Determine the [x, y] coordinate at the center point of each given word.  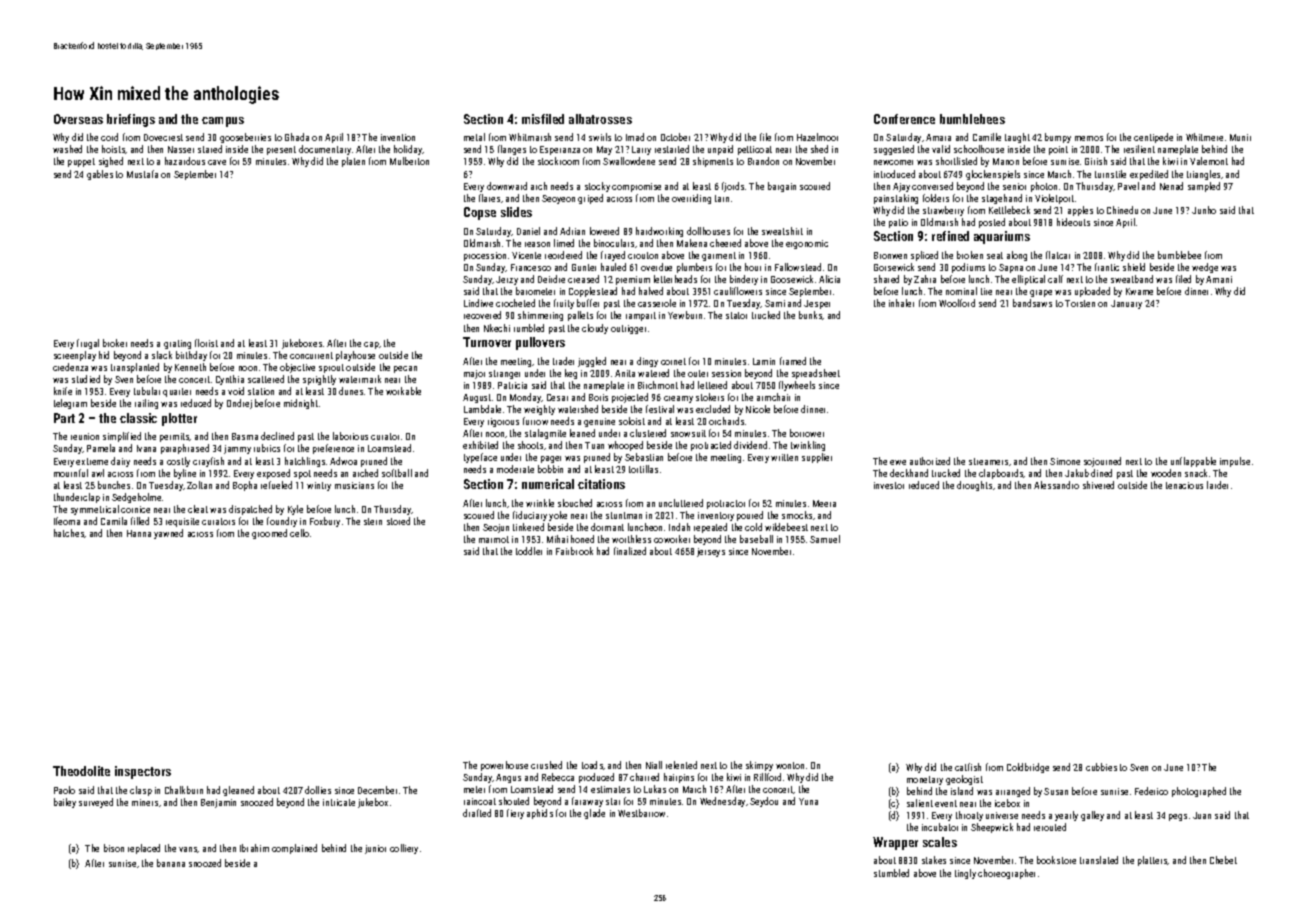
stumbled [891, 873]
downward [507, 186]
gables [100, 175]
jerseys [711, 552]
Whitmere [1204, 137]
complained [294, 849]
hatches [69, 533]
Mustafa [142, 174]
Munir [1240, 137]
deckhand [909, 473]
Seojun [496, 528]
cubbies [1101, 767]
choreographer [1006, 874]
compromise [636, 187]
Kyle [295, 510]
